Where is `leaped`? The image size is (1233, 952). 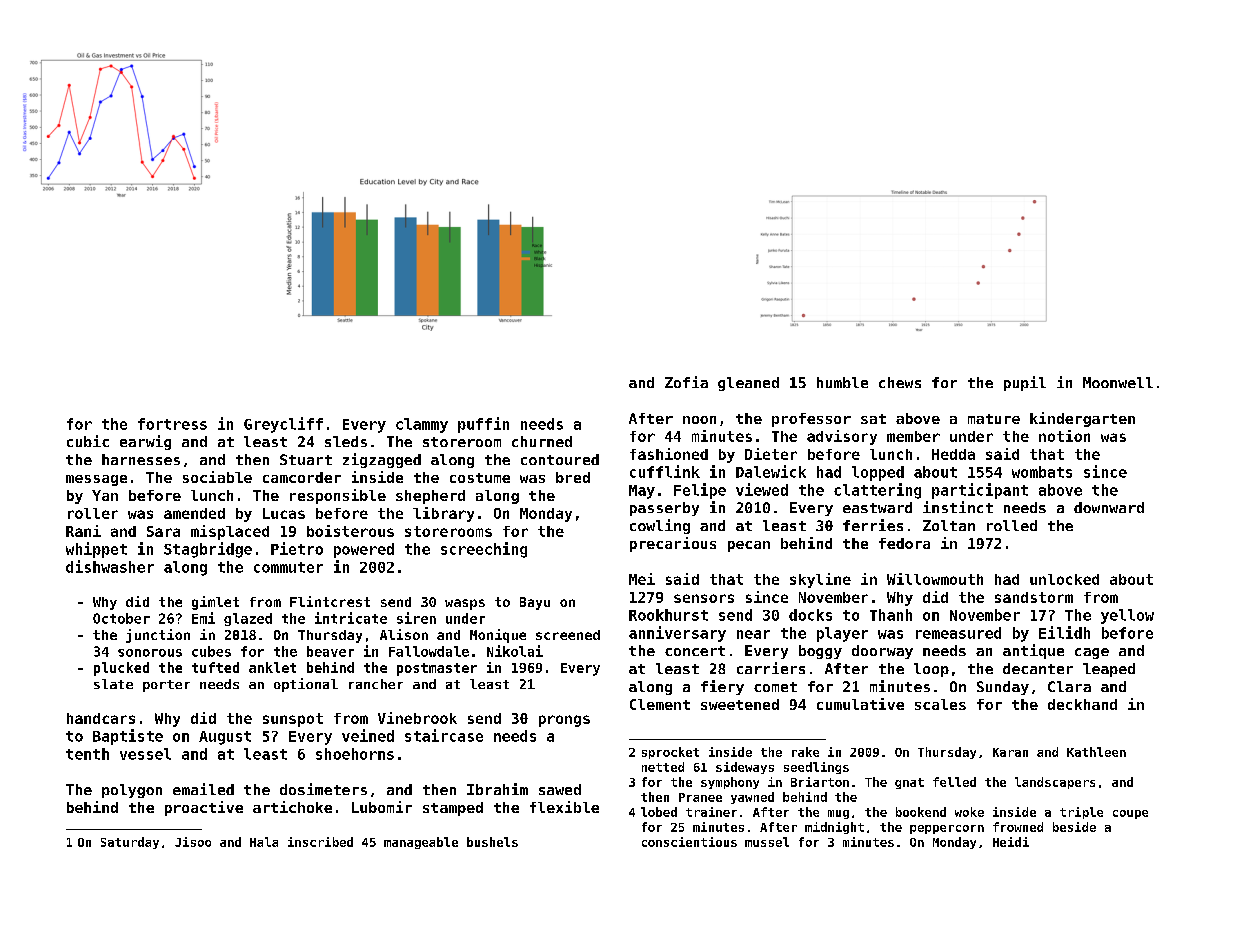
leaped is located at coordinates (1109, 670).
